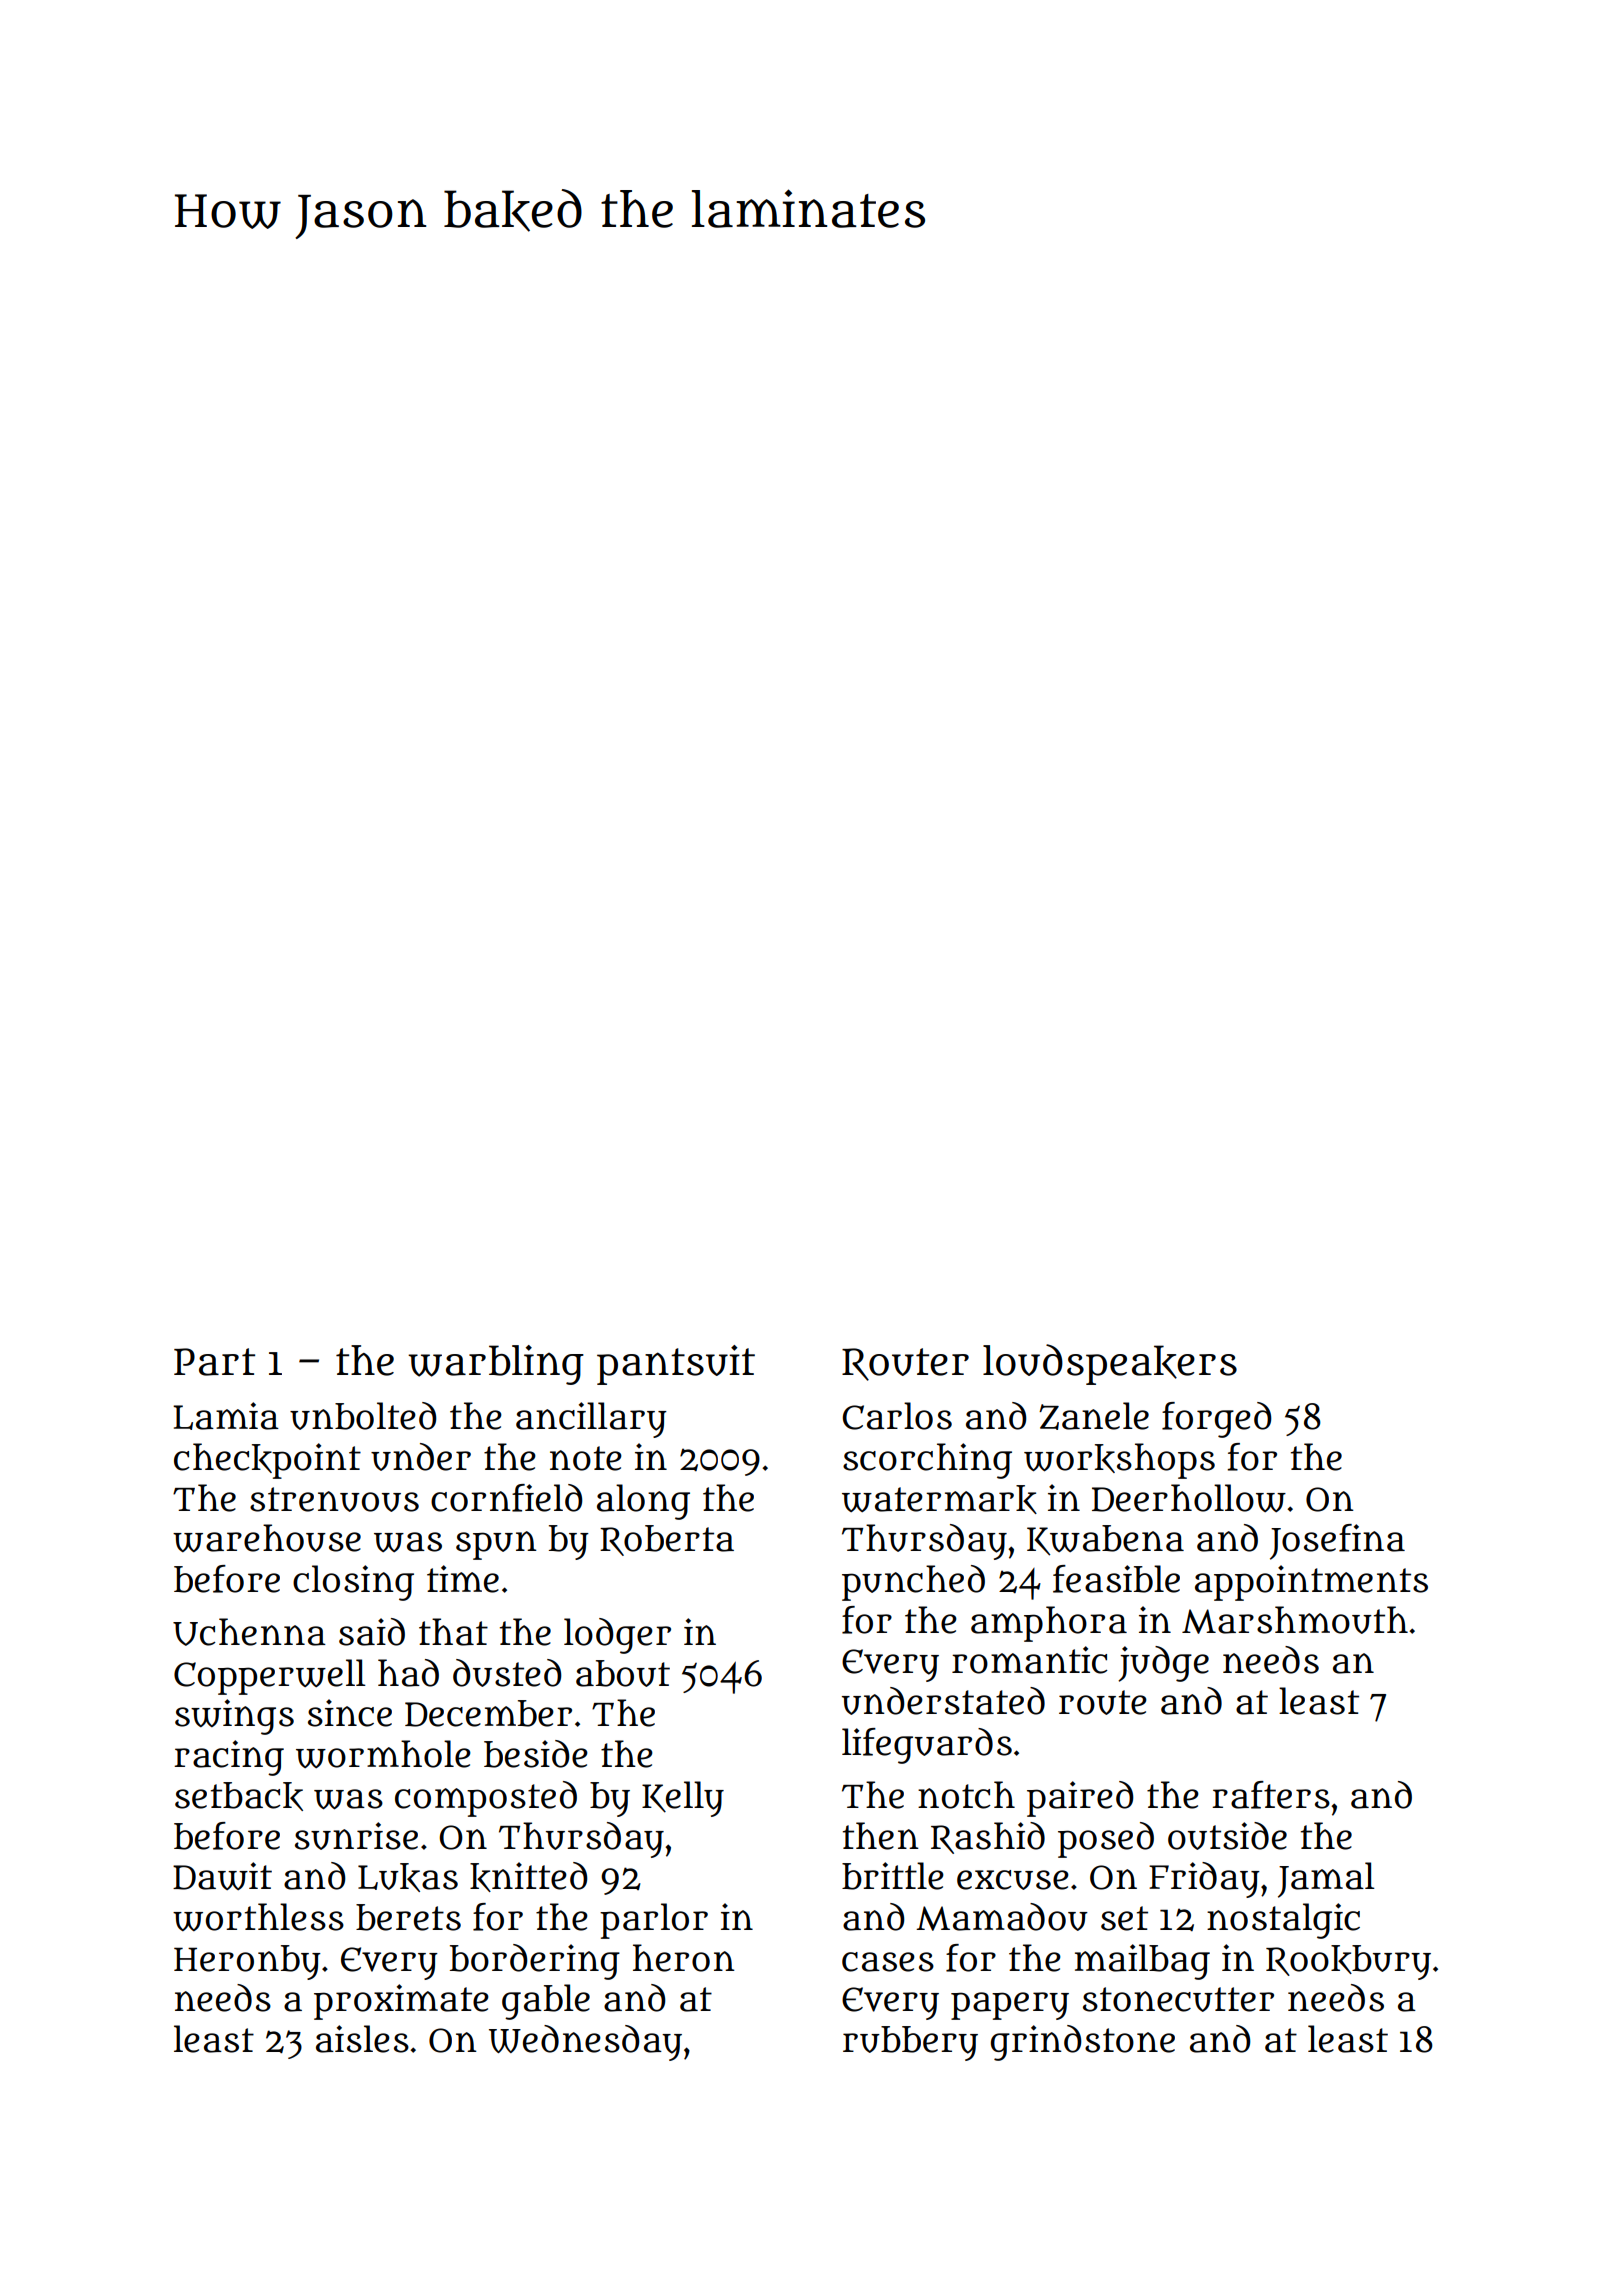 This page has width=1620, height=2292. What do you see at coordinates (372, 1632) in the page?
I see `said` at bounding box center [372, 1632].
